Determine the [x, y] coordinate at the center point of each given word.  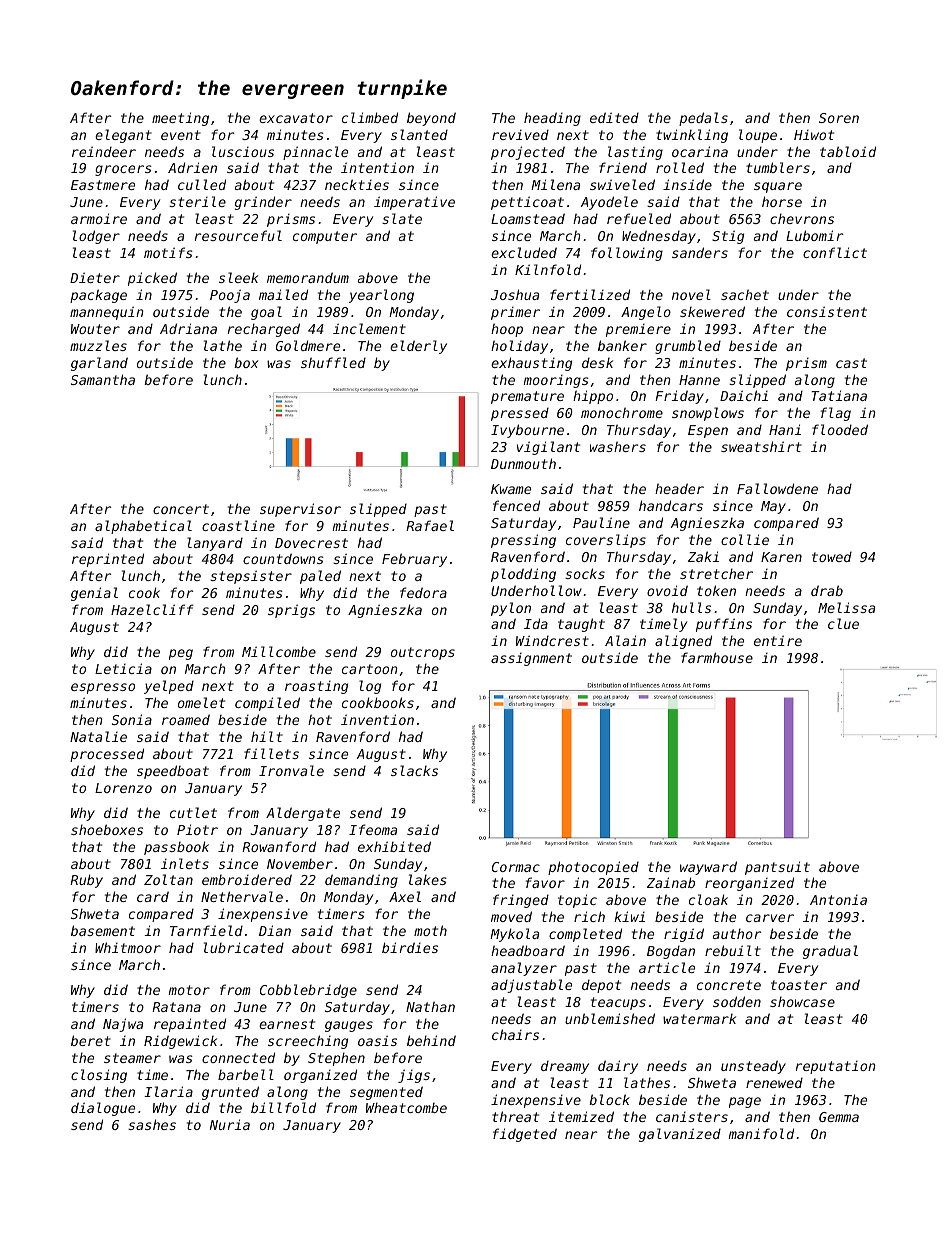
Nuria [230, 1124]
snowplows [708, 414]
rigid [684, 935]
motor [189, 990]
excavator [296, 118]
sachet [745, 294]
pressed [520, 414]
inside [687, 184]
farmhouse [717, 657]
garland [99, 364]
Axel [405, 896]
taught [581, 625]
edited [614, 117]
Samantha [103, 379]
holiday [519, 347]
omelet [201, 702]
